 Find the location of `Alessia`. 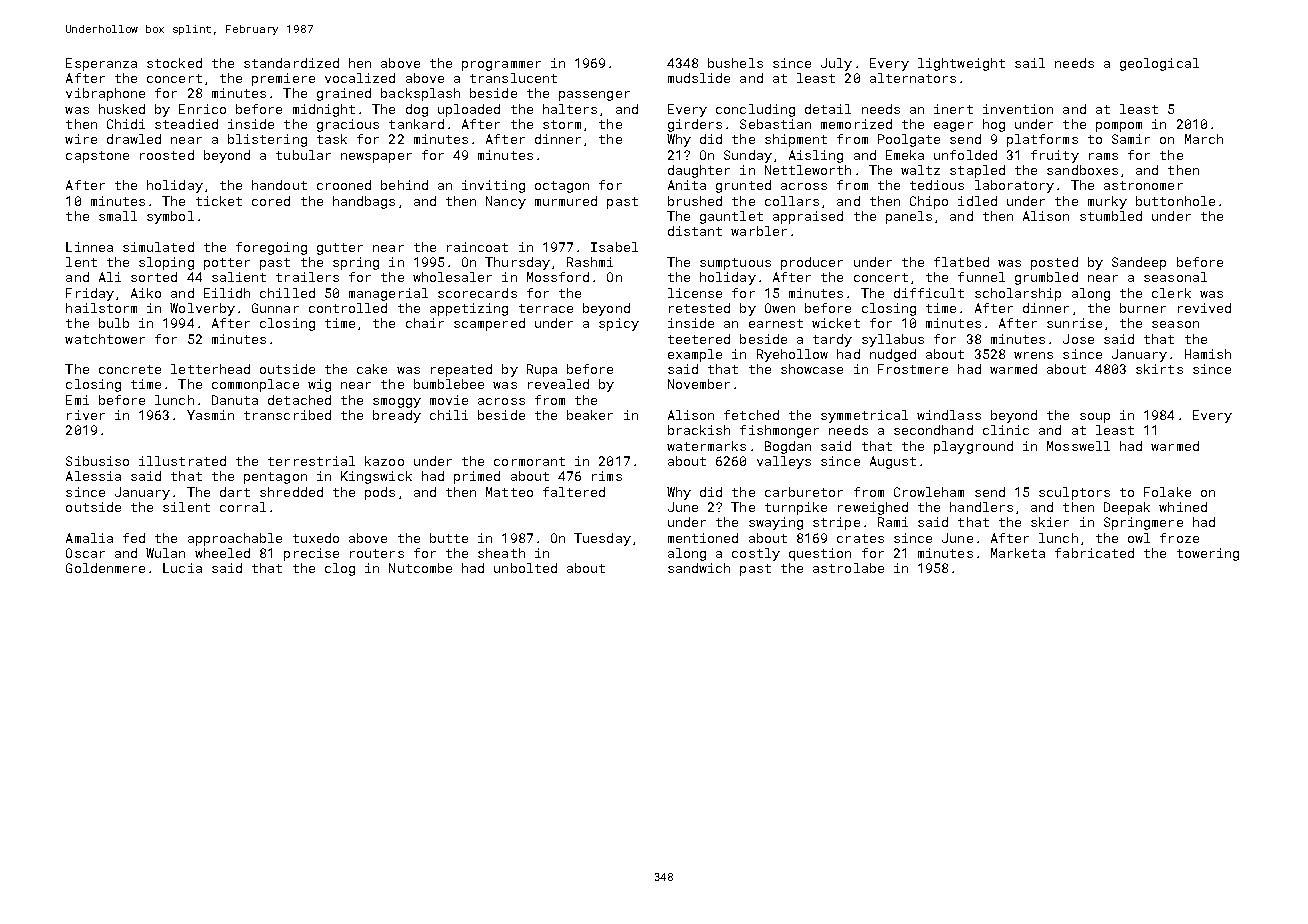

Alessia is located at coordinates (93, 476).
